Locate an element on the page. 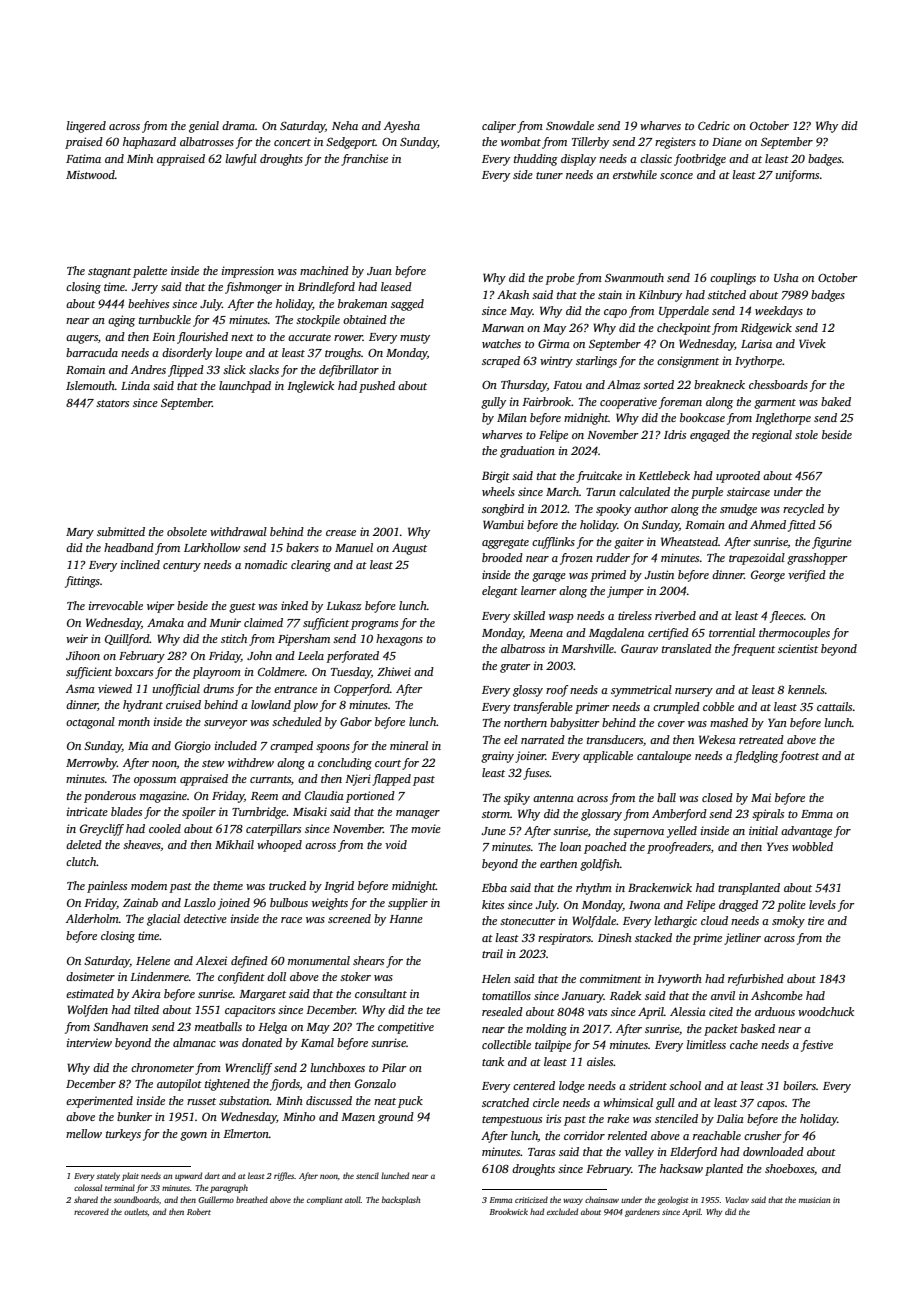 The width and height of the document is (924, 1308). ground is located at coordinates (396, 1118).
